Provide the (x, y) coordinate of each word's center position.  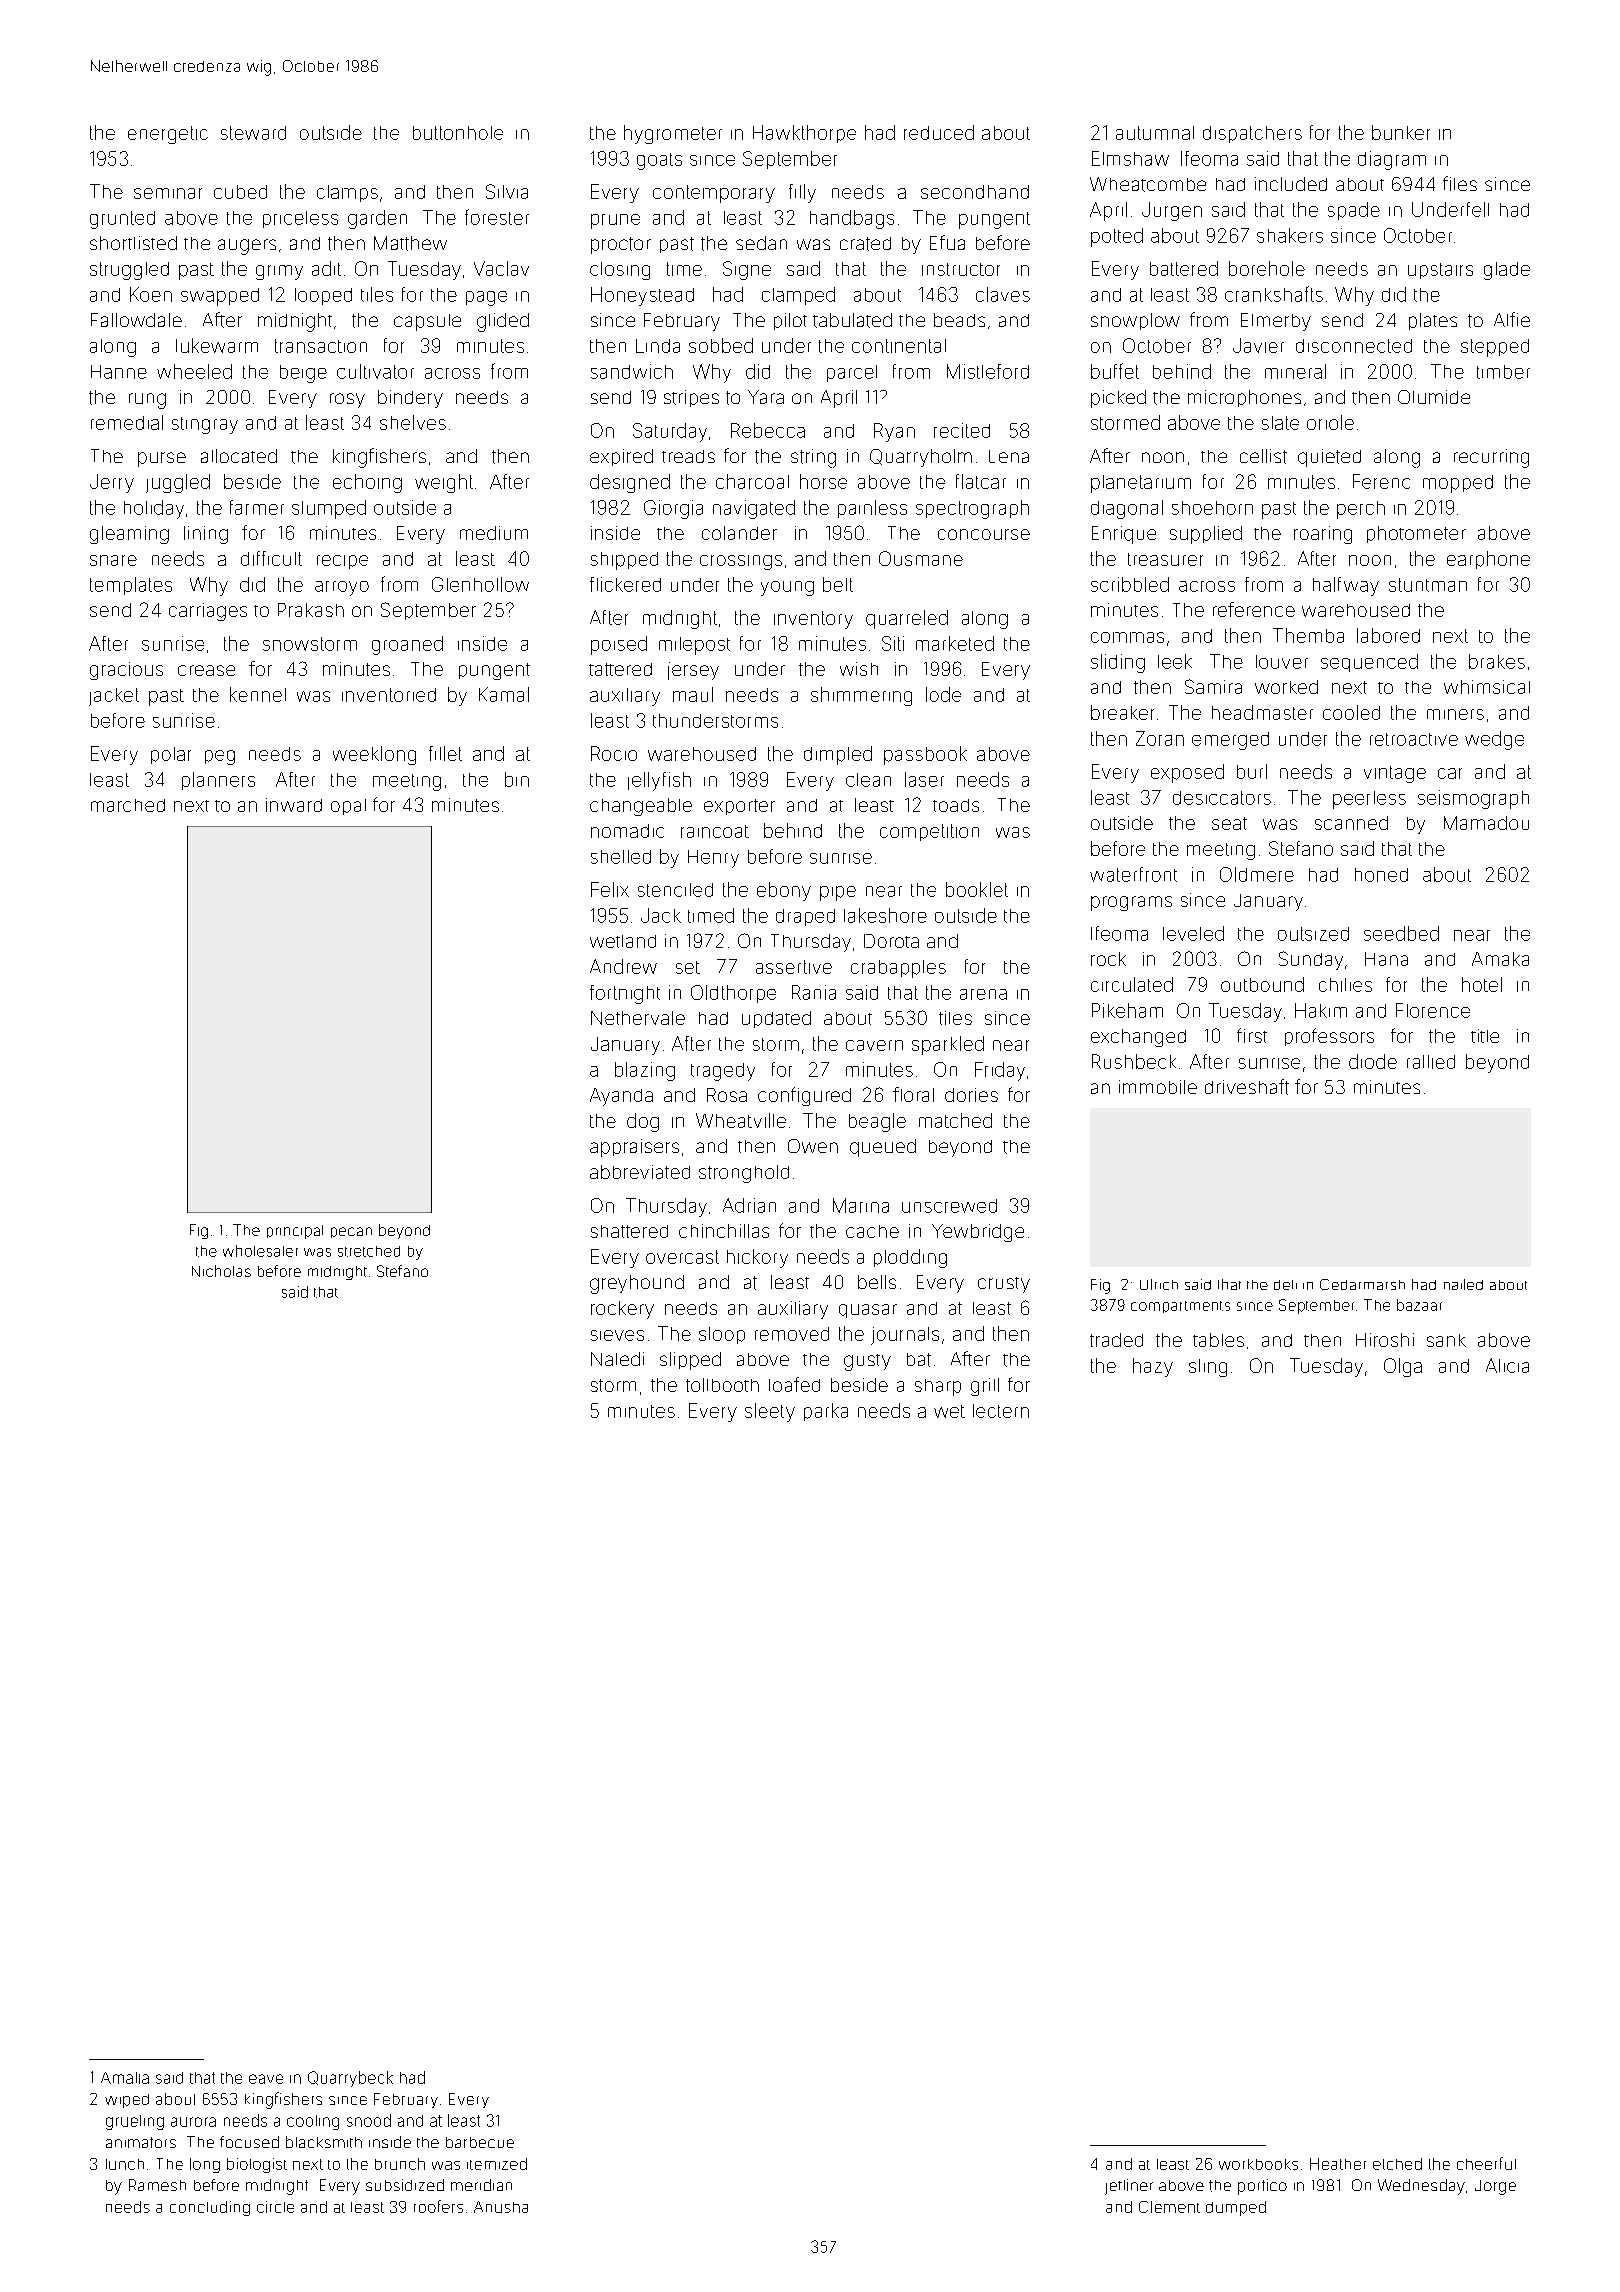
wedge (1494, 740)
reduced (939, 132)
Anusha (501, 2207)
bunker (1401, 132)
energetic (168, 135)
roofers (438, 2206)
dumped (1236, 2208)
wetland (623, 941)
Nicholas (221, 1271)
